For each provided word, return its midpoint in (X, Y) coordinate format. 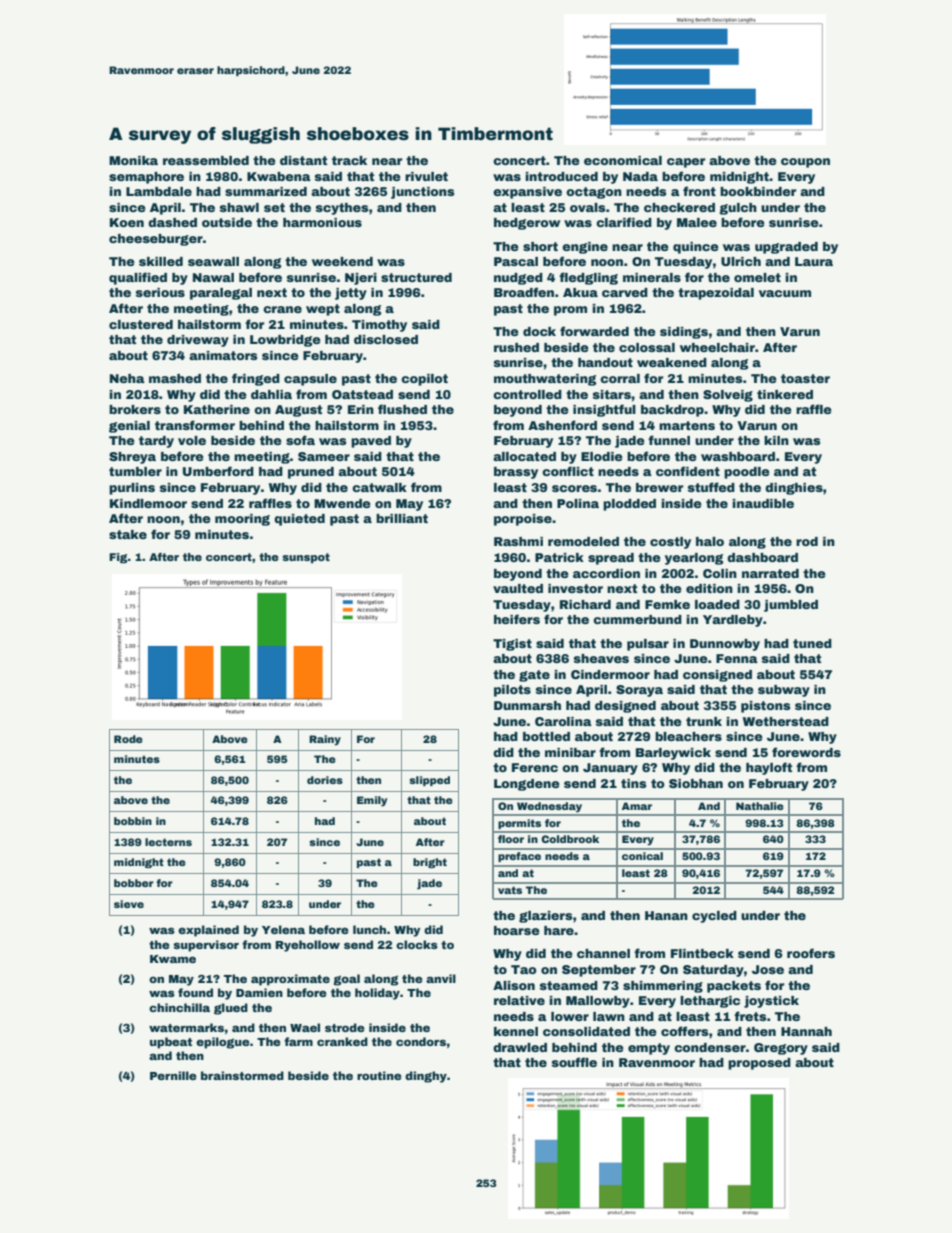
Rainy (325, 740)
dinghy (426, 1077)
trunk (704, 721)
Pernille (173, 1075)
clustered (141, 324)
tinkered (785, 394)
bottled (546, 736)
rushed (516, 347)
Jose (768, 969)
